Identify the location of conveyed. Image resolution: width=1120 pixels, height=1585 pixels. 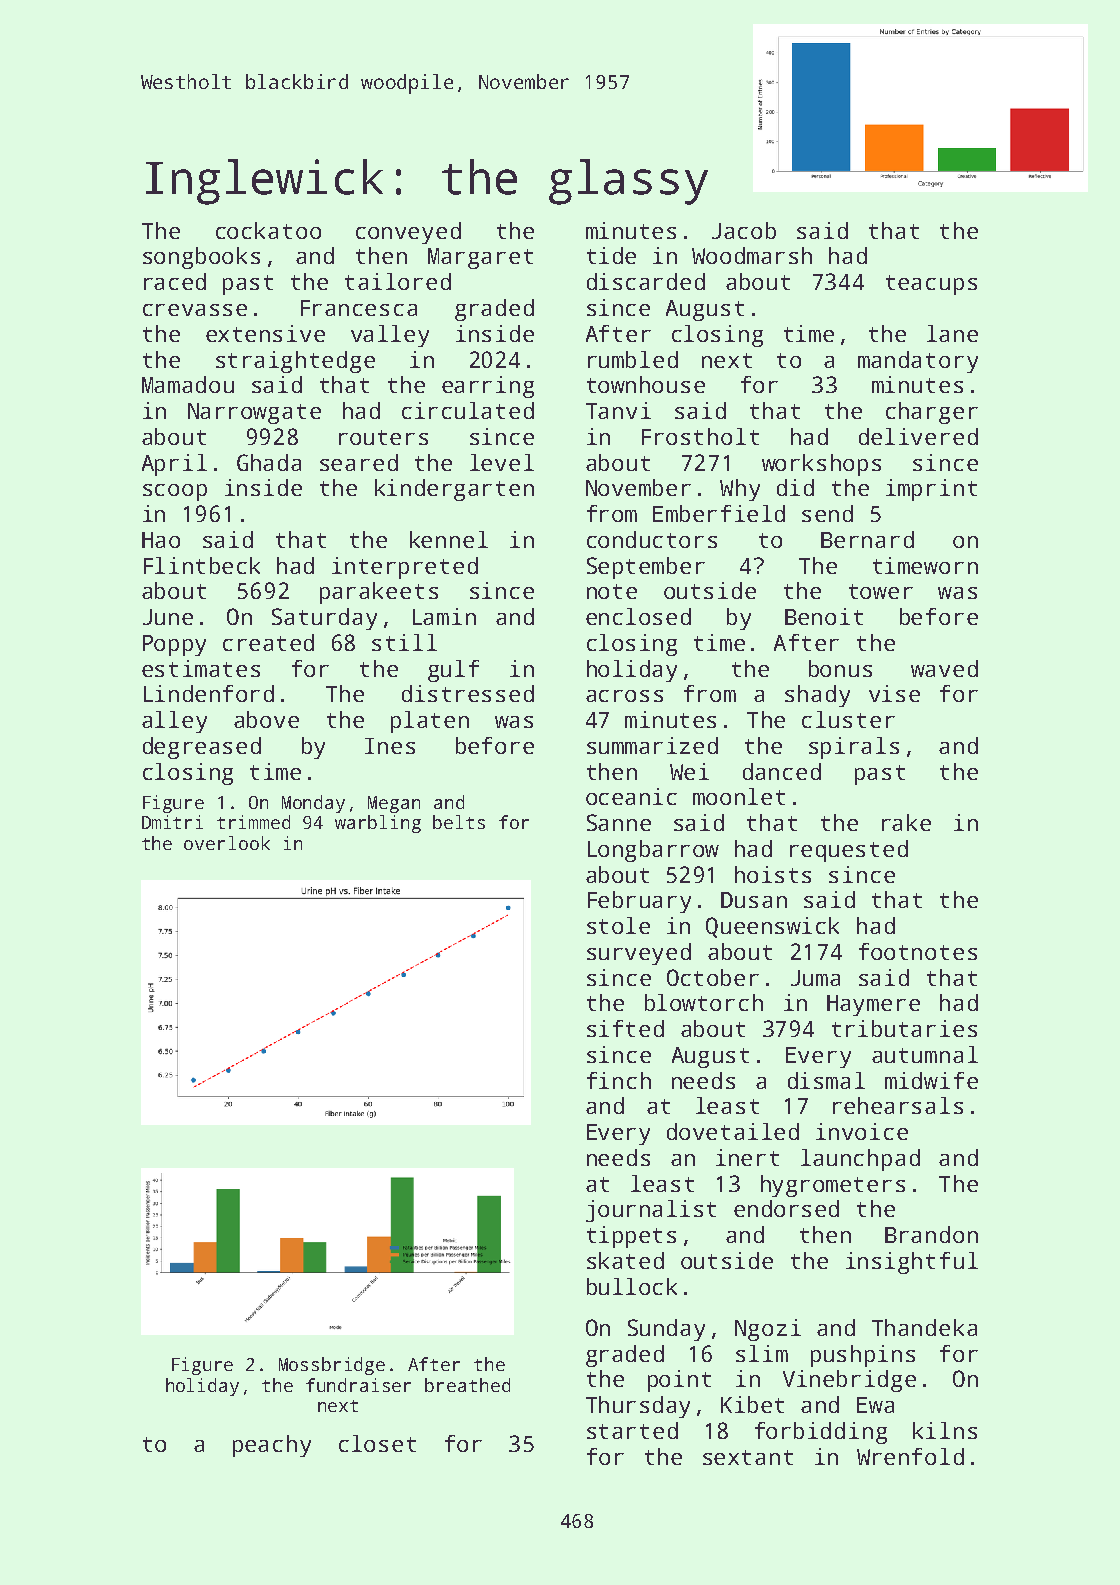
(408, 233).
